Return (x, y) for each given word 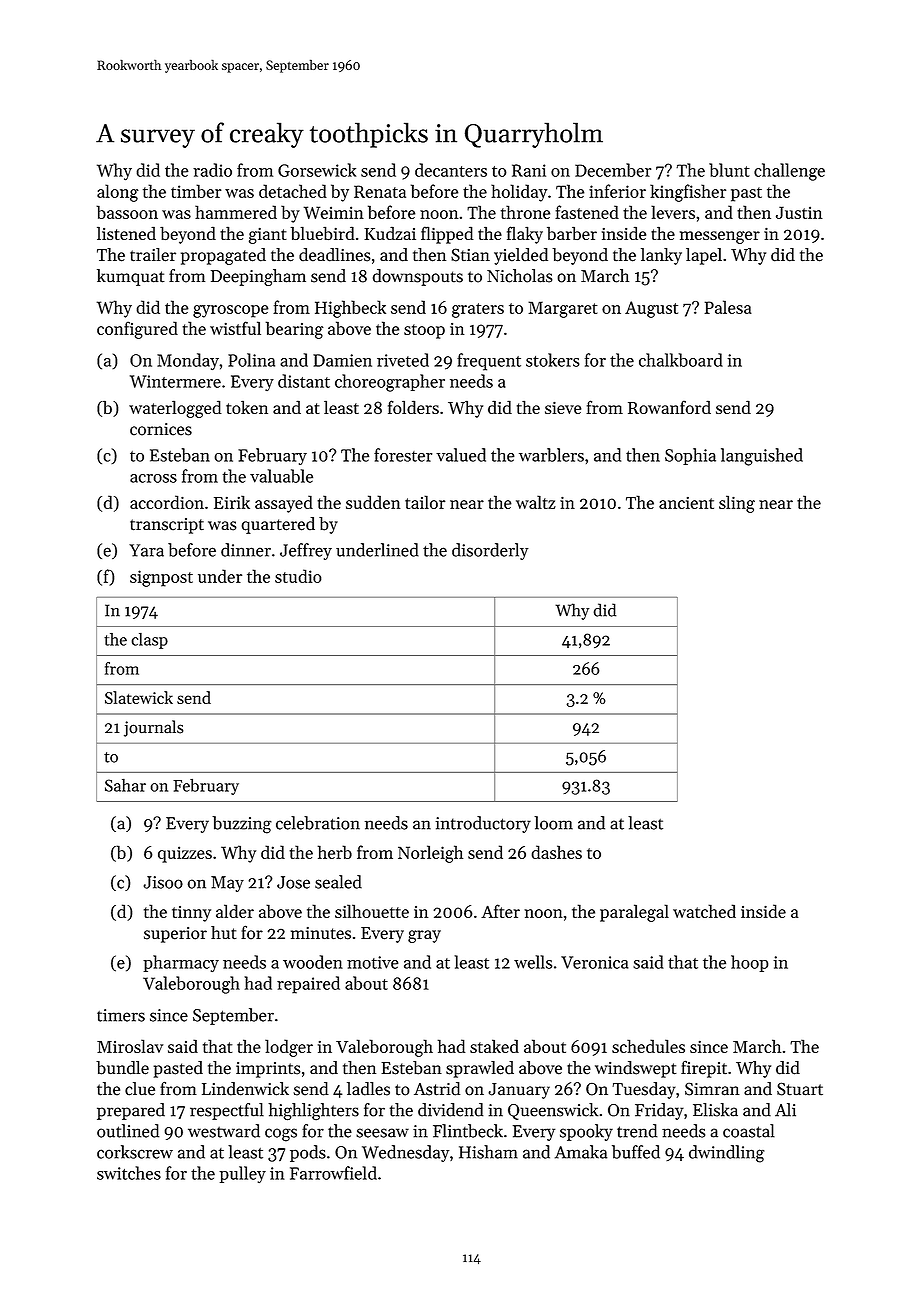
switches (129, 1173)
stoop (424, 331)
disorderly (490, 551)
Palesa (728, 307)
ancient (686, 503)
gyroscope (231, 311)
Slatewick (139, 697)
